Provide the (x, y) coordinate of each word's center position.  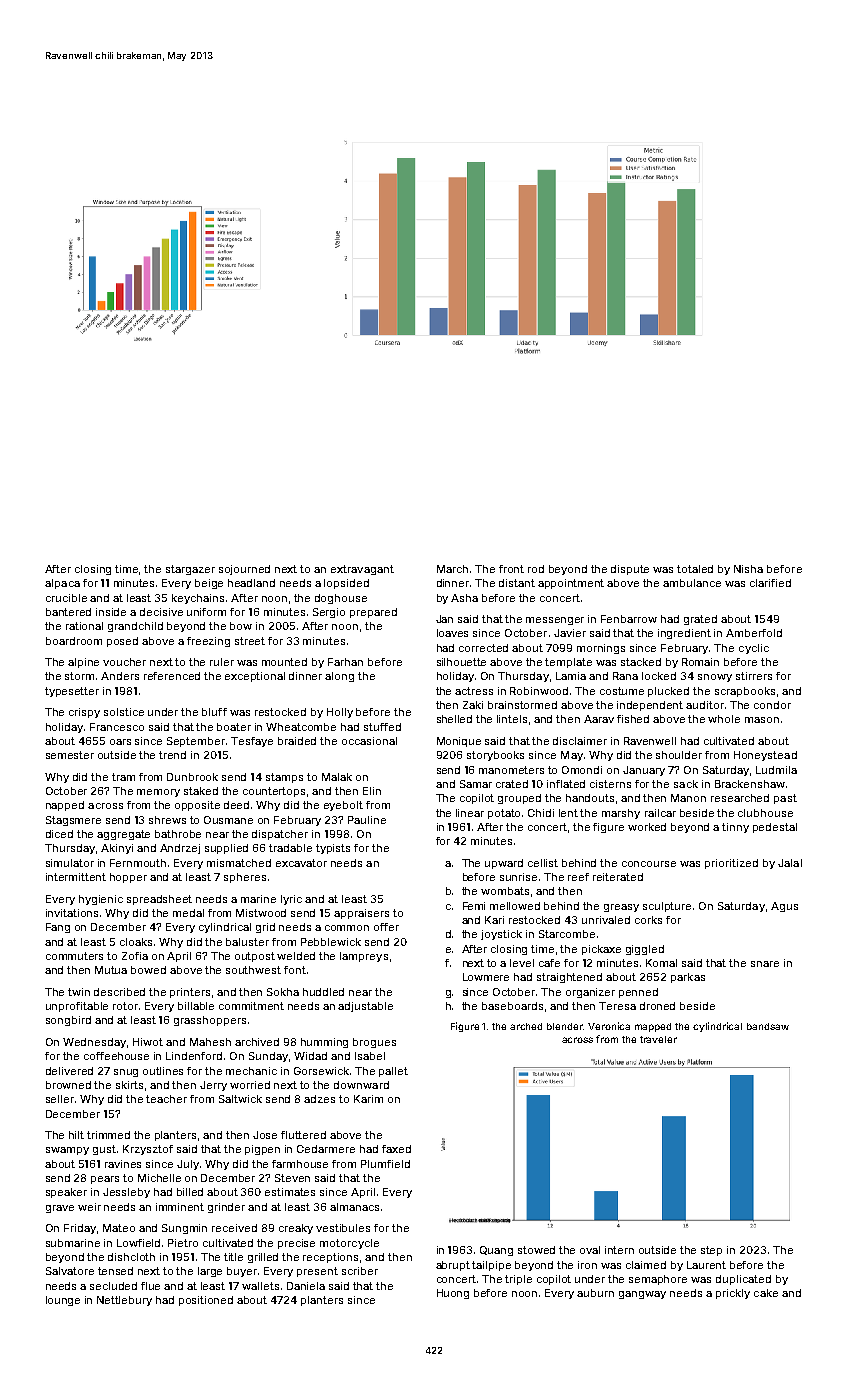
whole (724, 719)
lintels (512, 719)
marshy (621, 814)
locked (659, 676)
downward (361, 1085)
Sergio (329, 613)
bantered (68, 612)
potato (504, 814)
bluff (214, 712)
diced (59, 834)
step (711, 1251)
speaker (66, 1193)
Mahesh (210, 1042)
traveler (658, 1039)
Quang (496, 1251)
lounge (63, 1301)
